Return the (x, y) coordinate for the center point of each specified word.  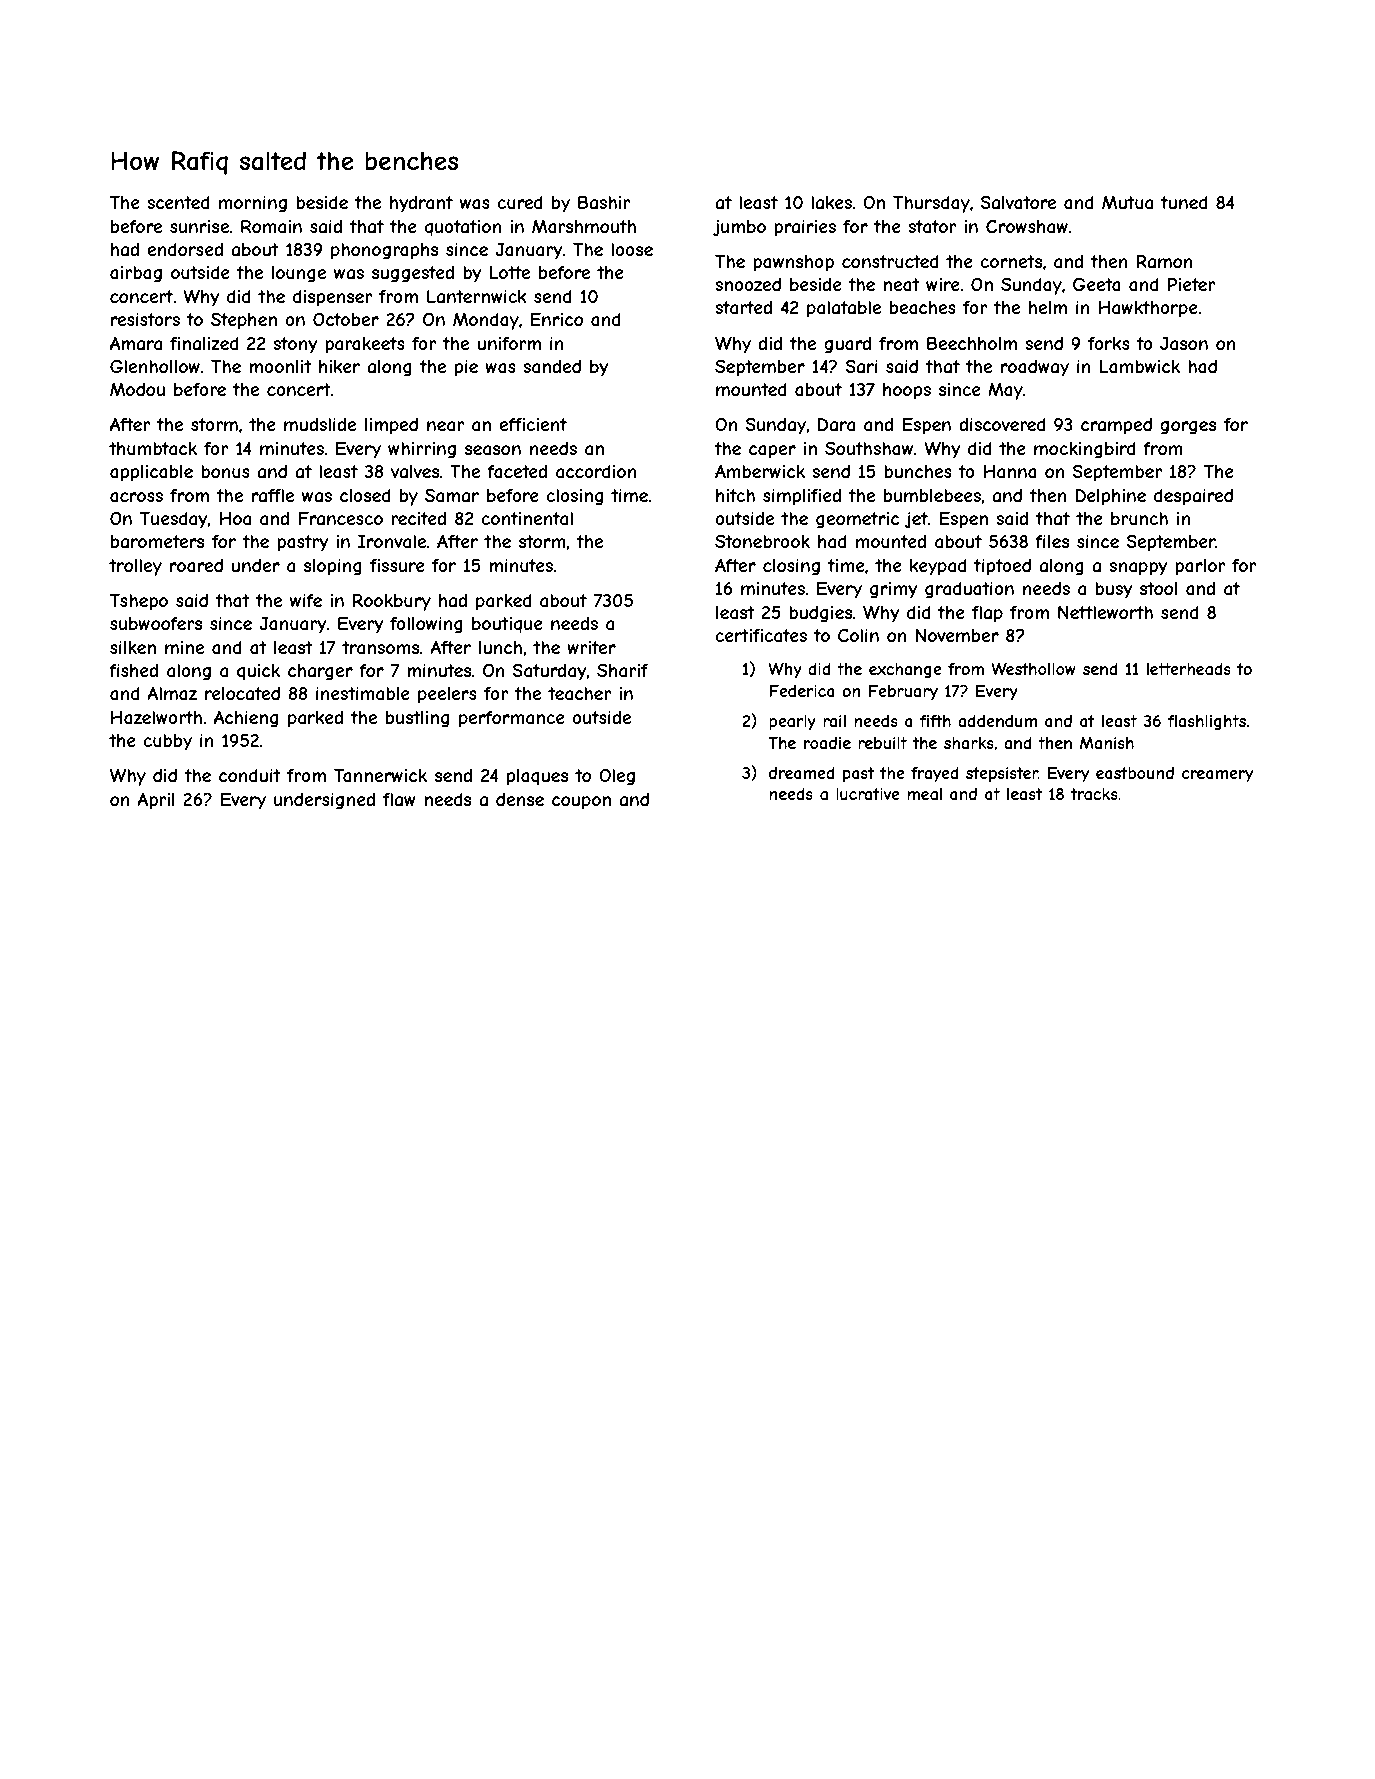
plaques (537, 777)
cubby (167, 742)
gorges (1188, 428)
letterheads (1189, 669)
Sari (861, 366)
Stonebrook (762, 541)
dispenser (333, 298)
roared (196, 565)
